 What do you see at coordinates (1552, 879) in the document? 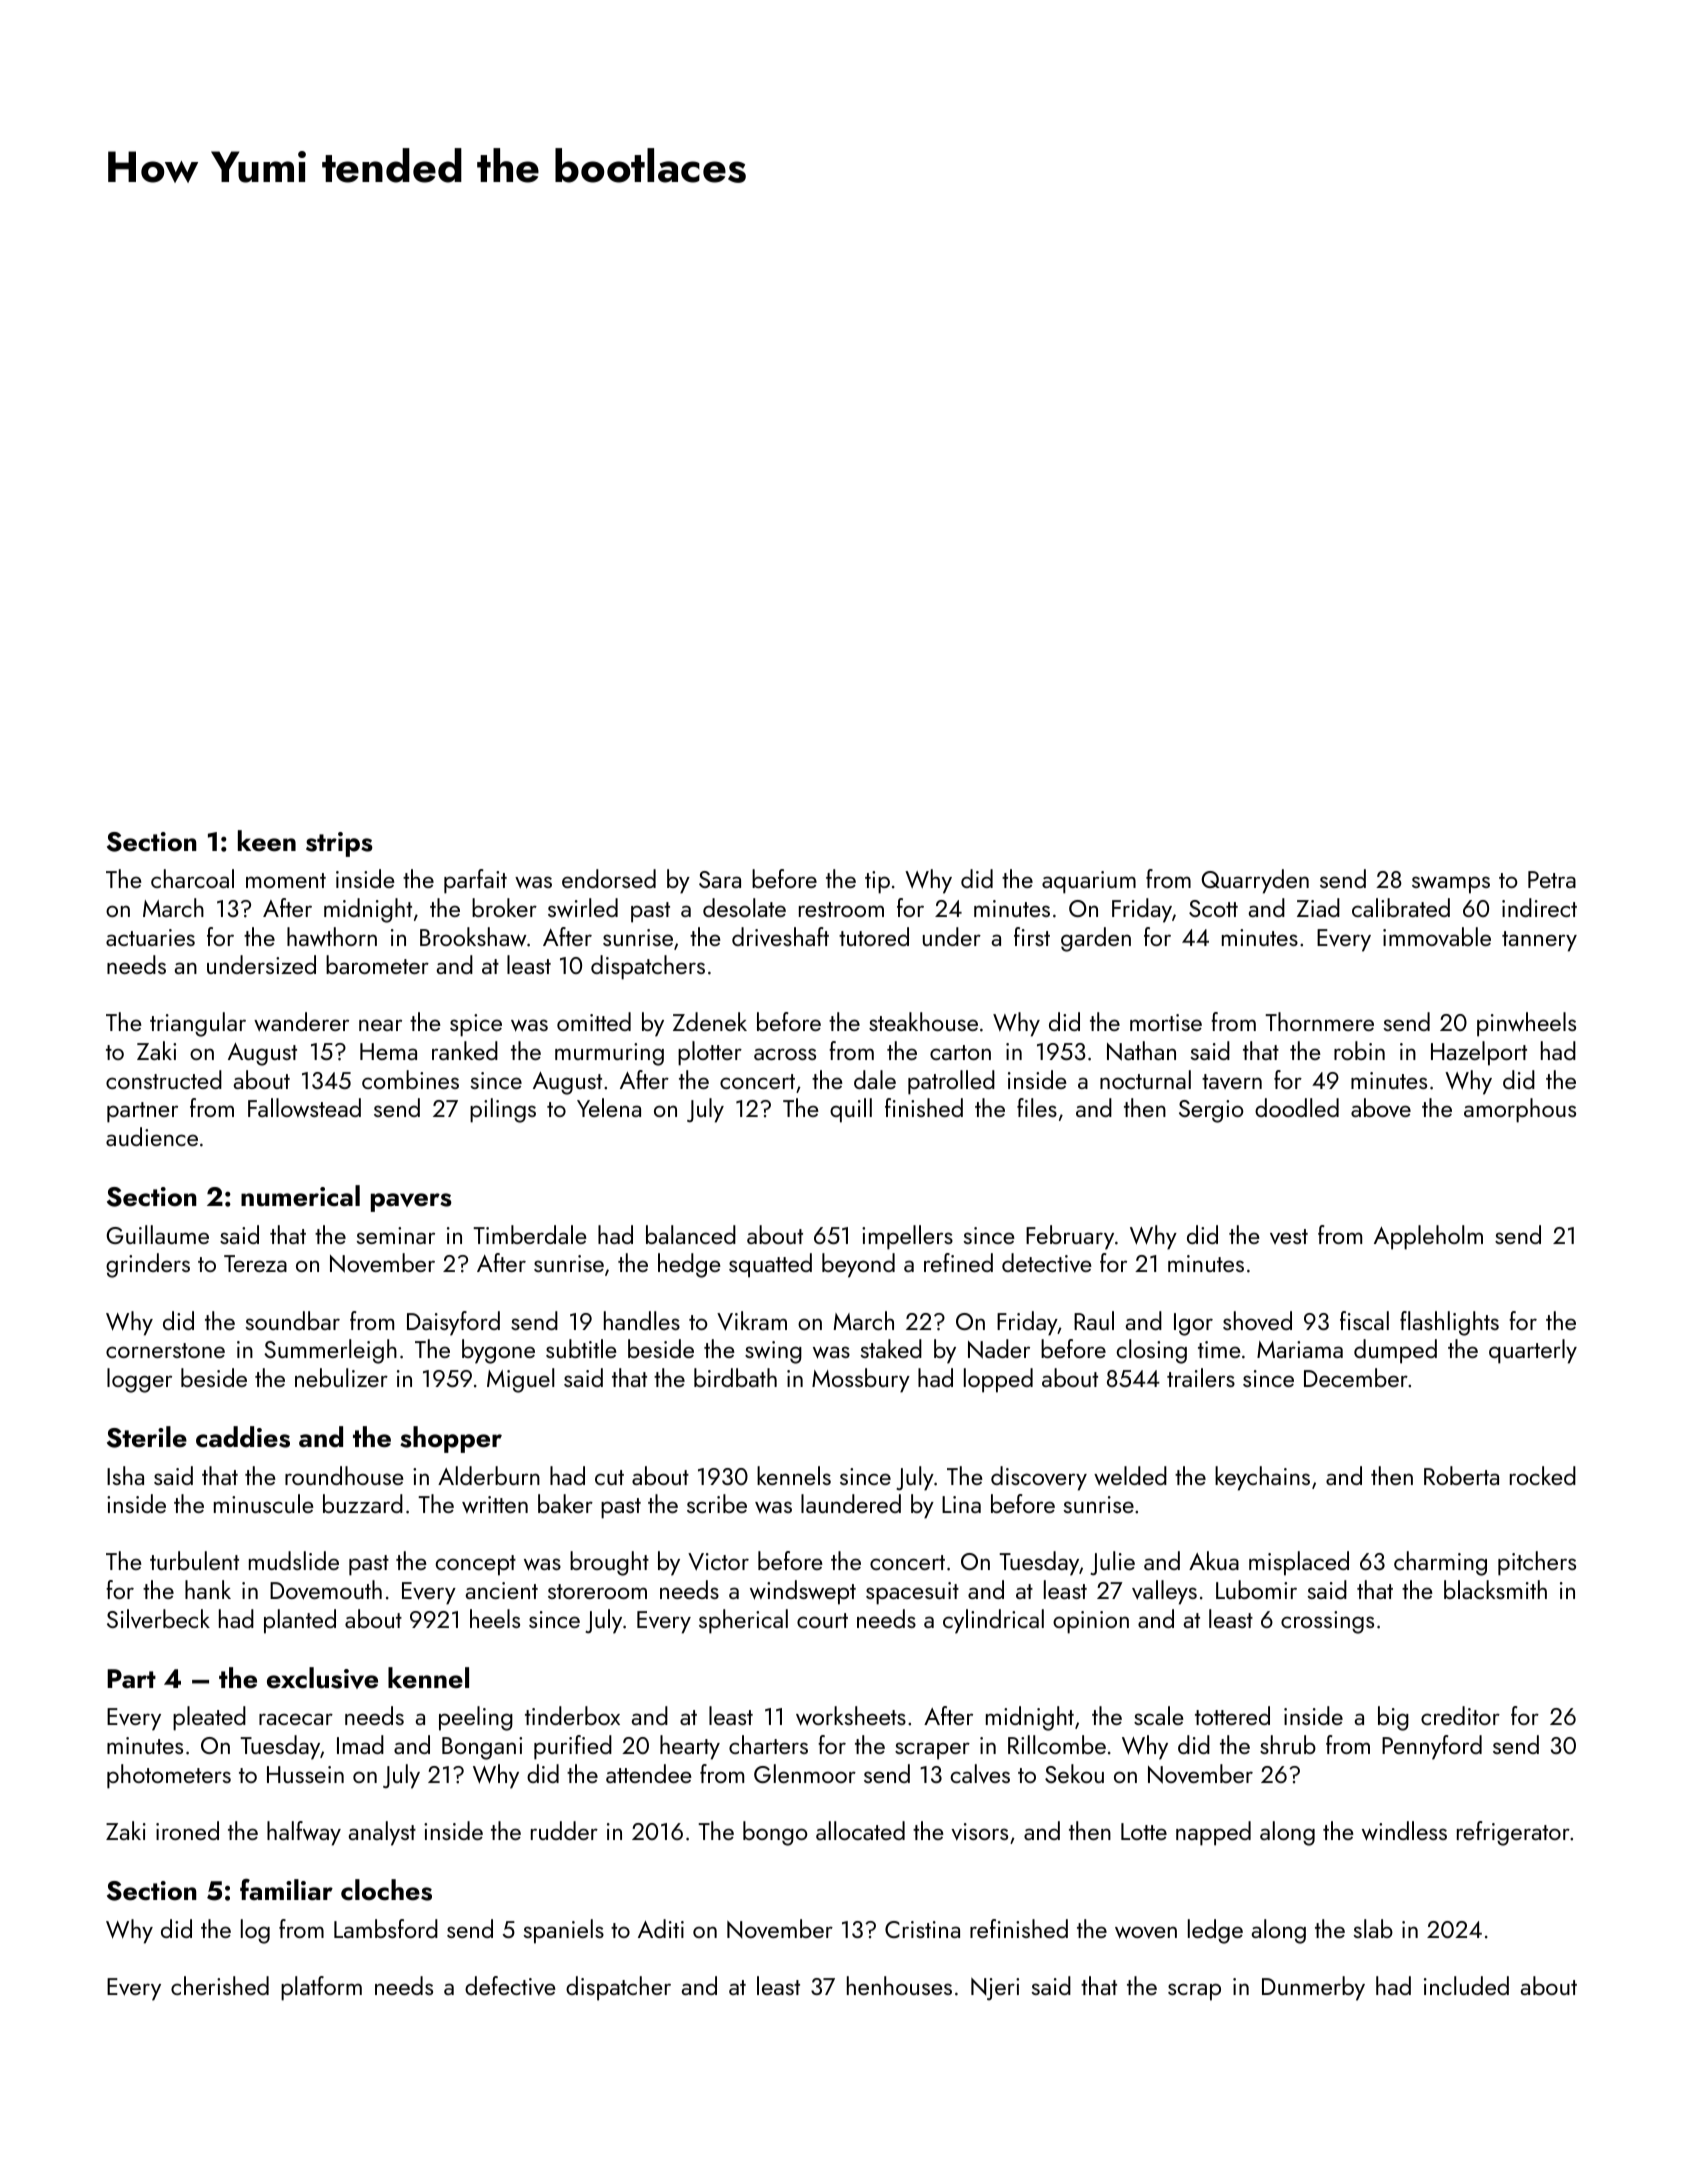
I see `Petra` at bounding box center [1552, 879].
